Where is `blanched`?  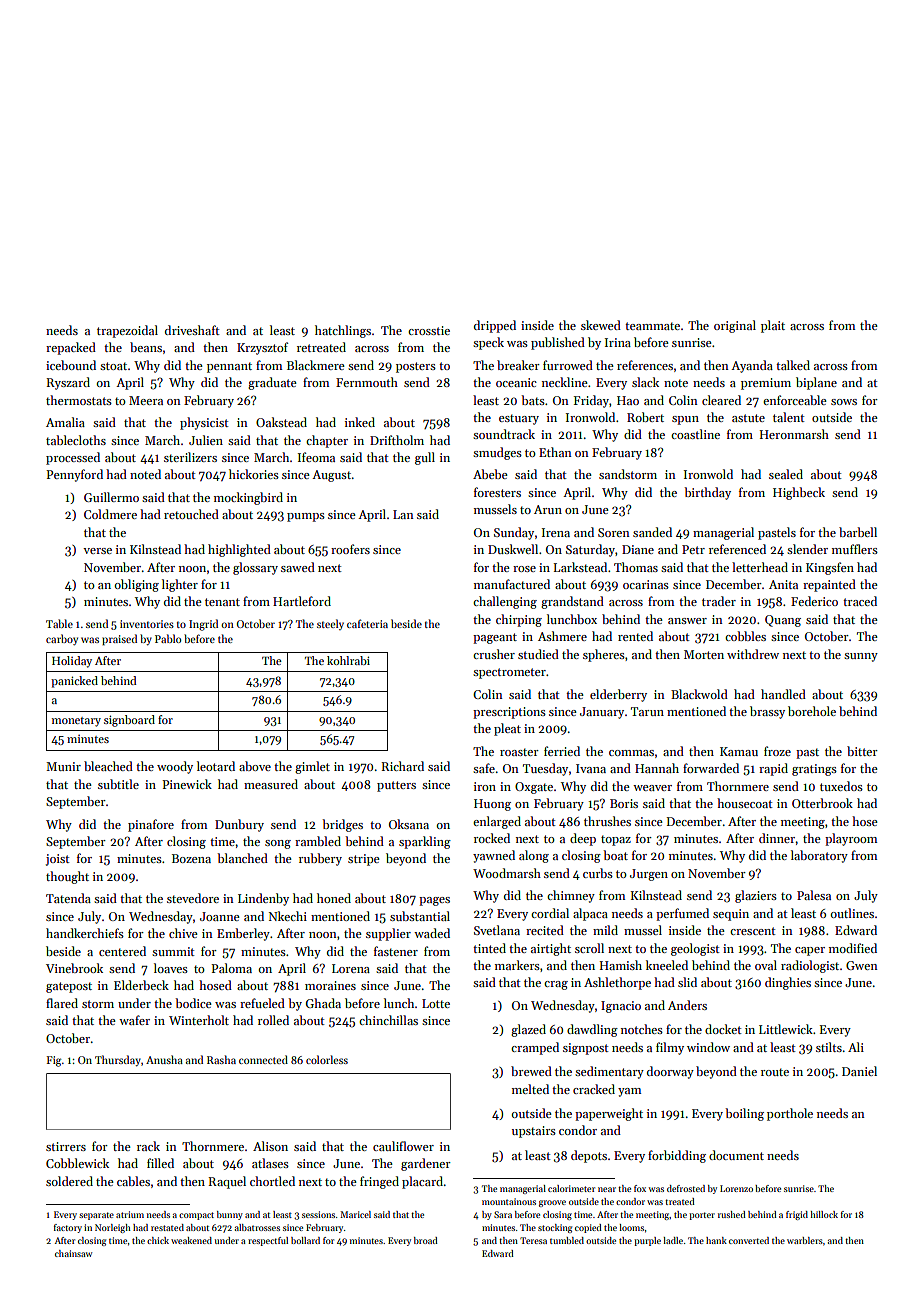 blanched is located at coordinates (242, 858).
